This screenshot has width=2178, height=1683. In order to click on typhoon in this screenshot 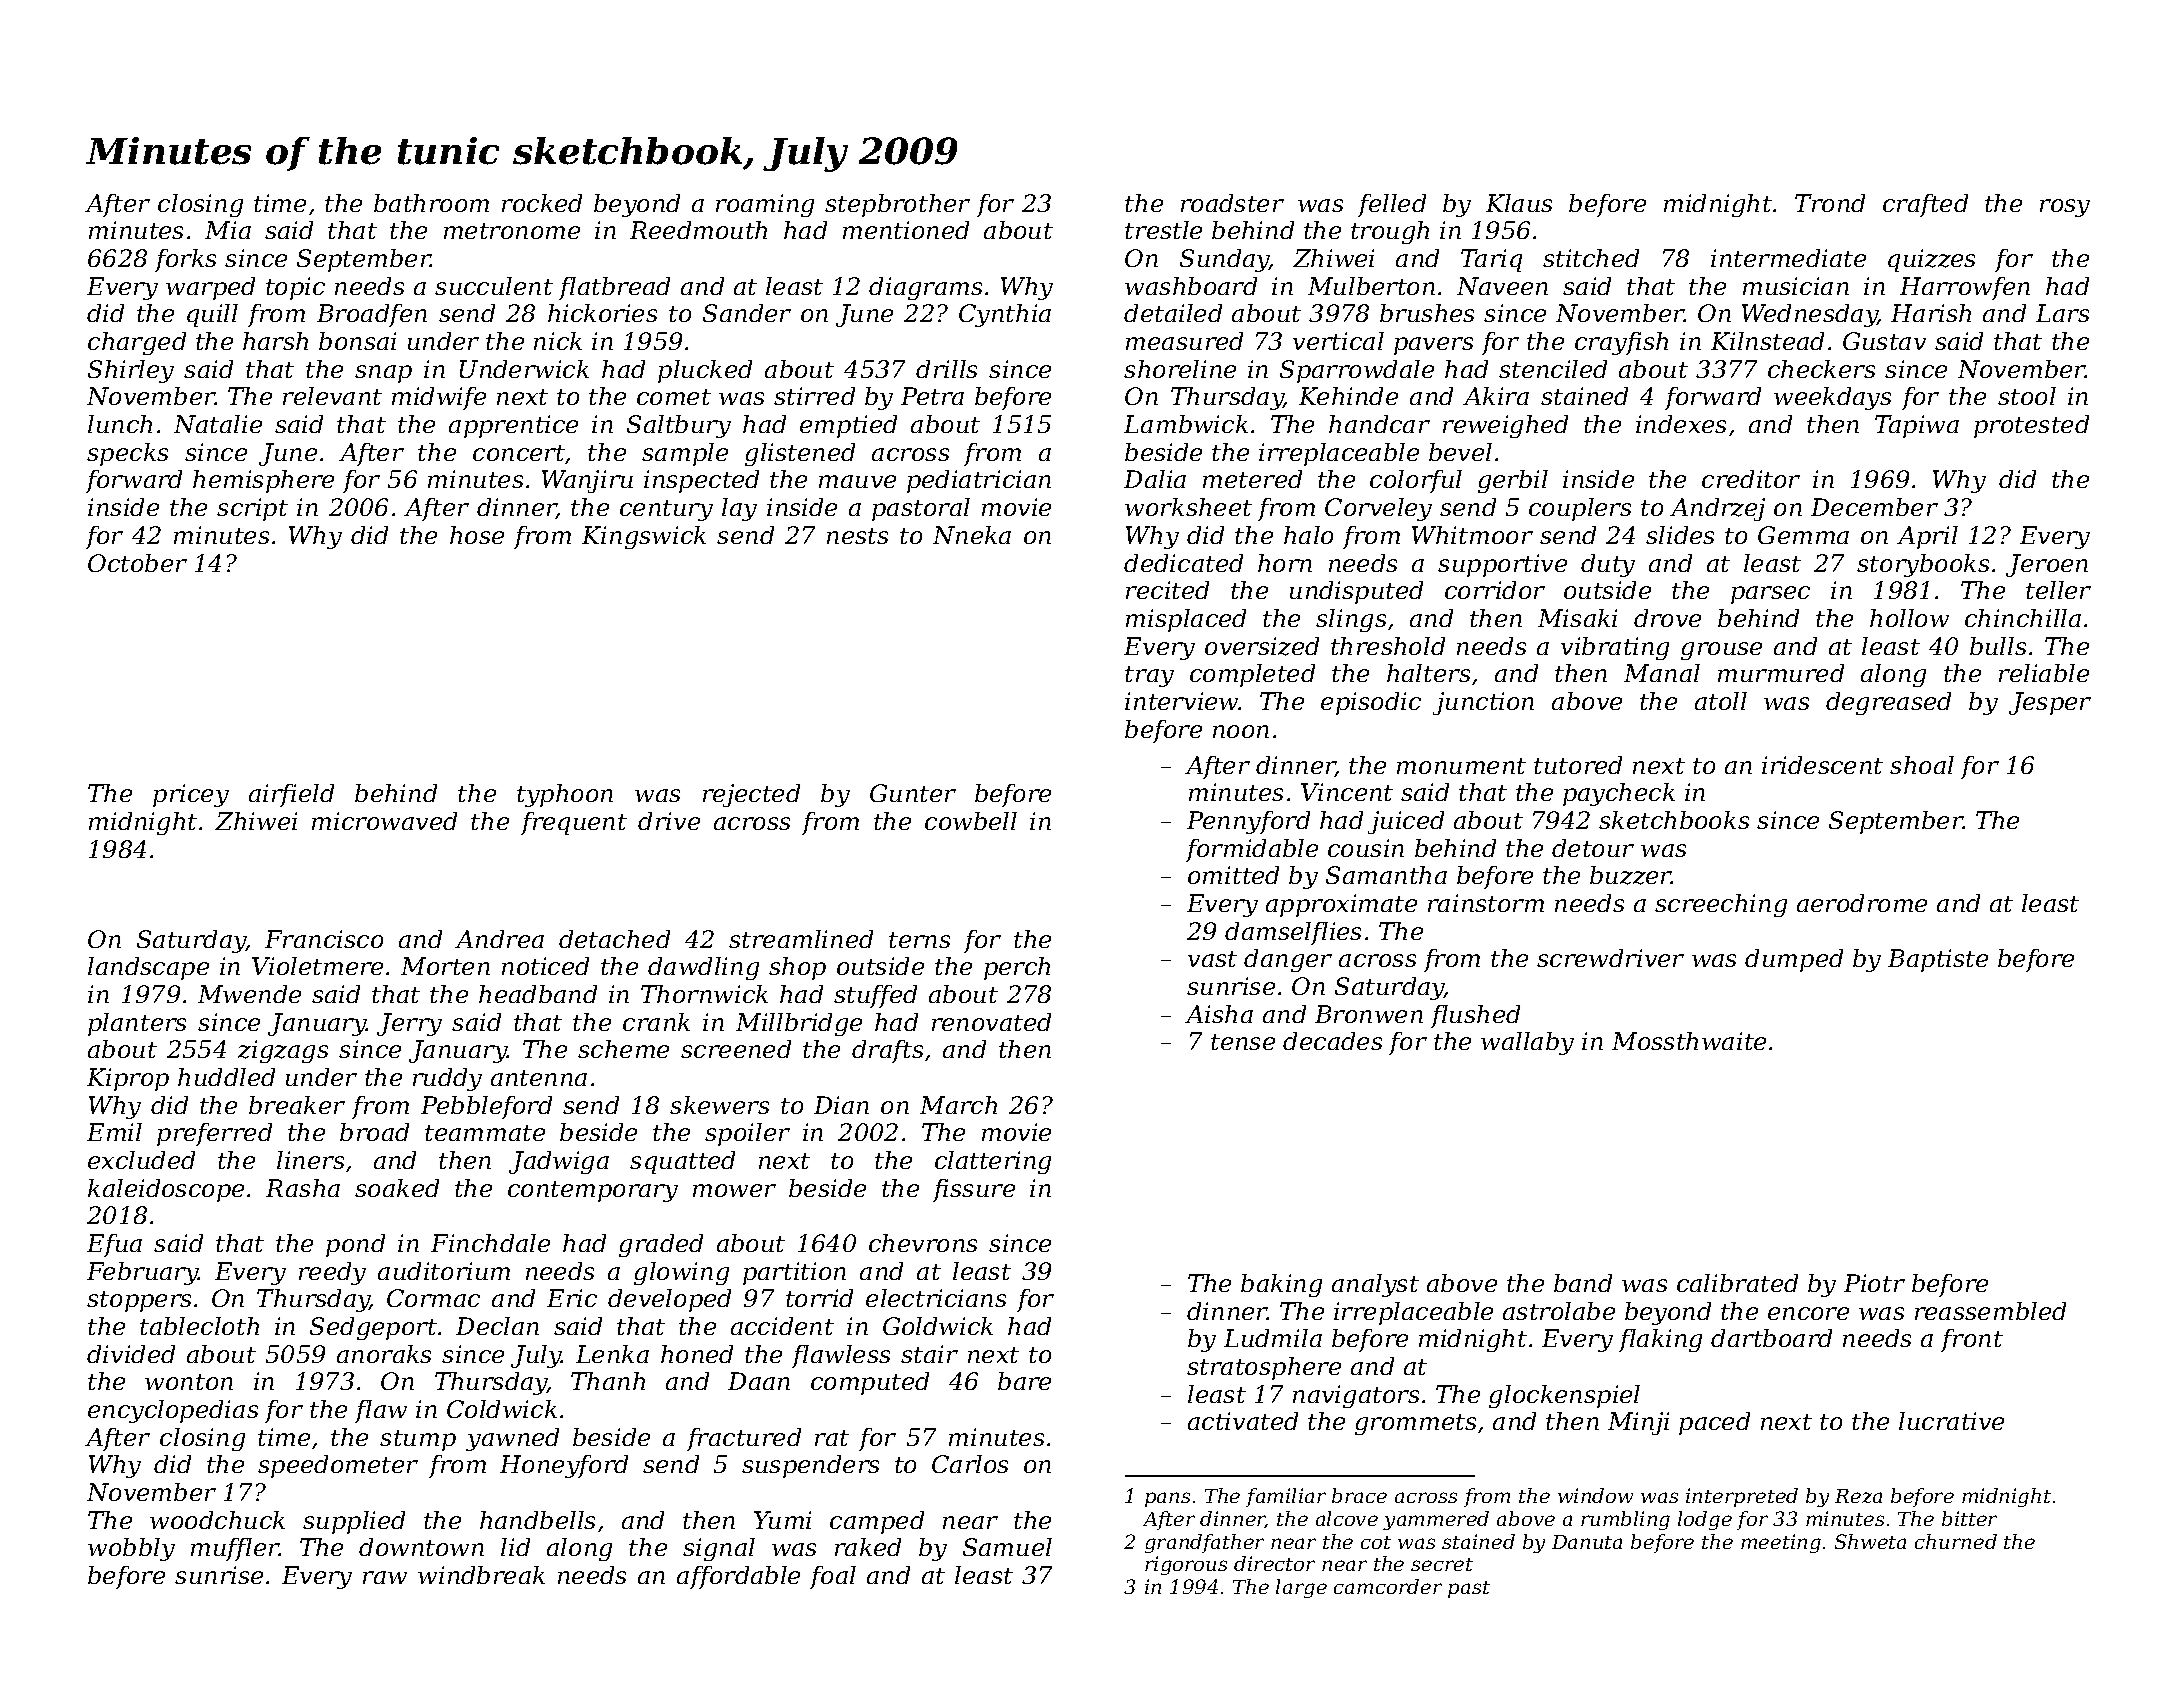, I will do `click(565, 795)`.
